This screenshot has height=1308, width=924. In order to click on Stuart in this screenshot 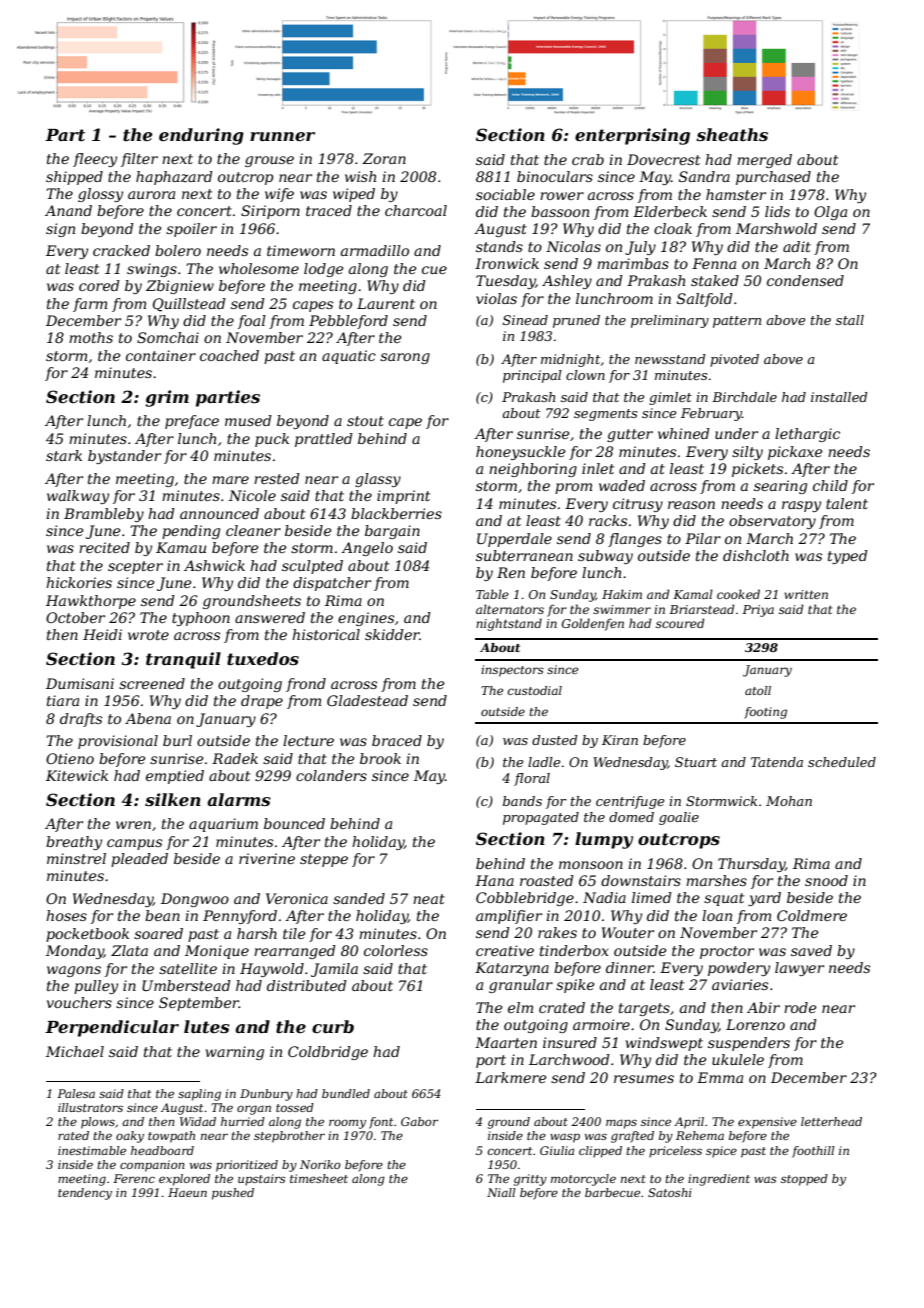, I will do `click(696, 762)`.
